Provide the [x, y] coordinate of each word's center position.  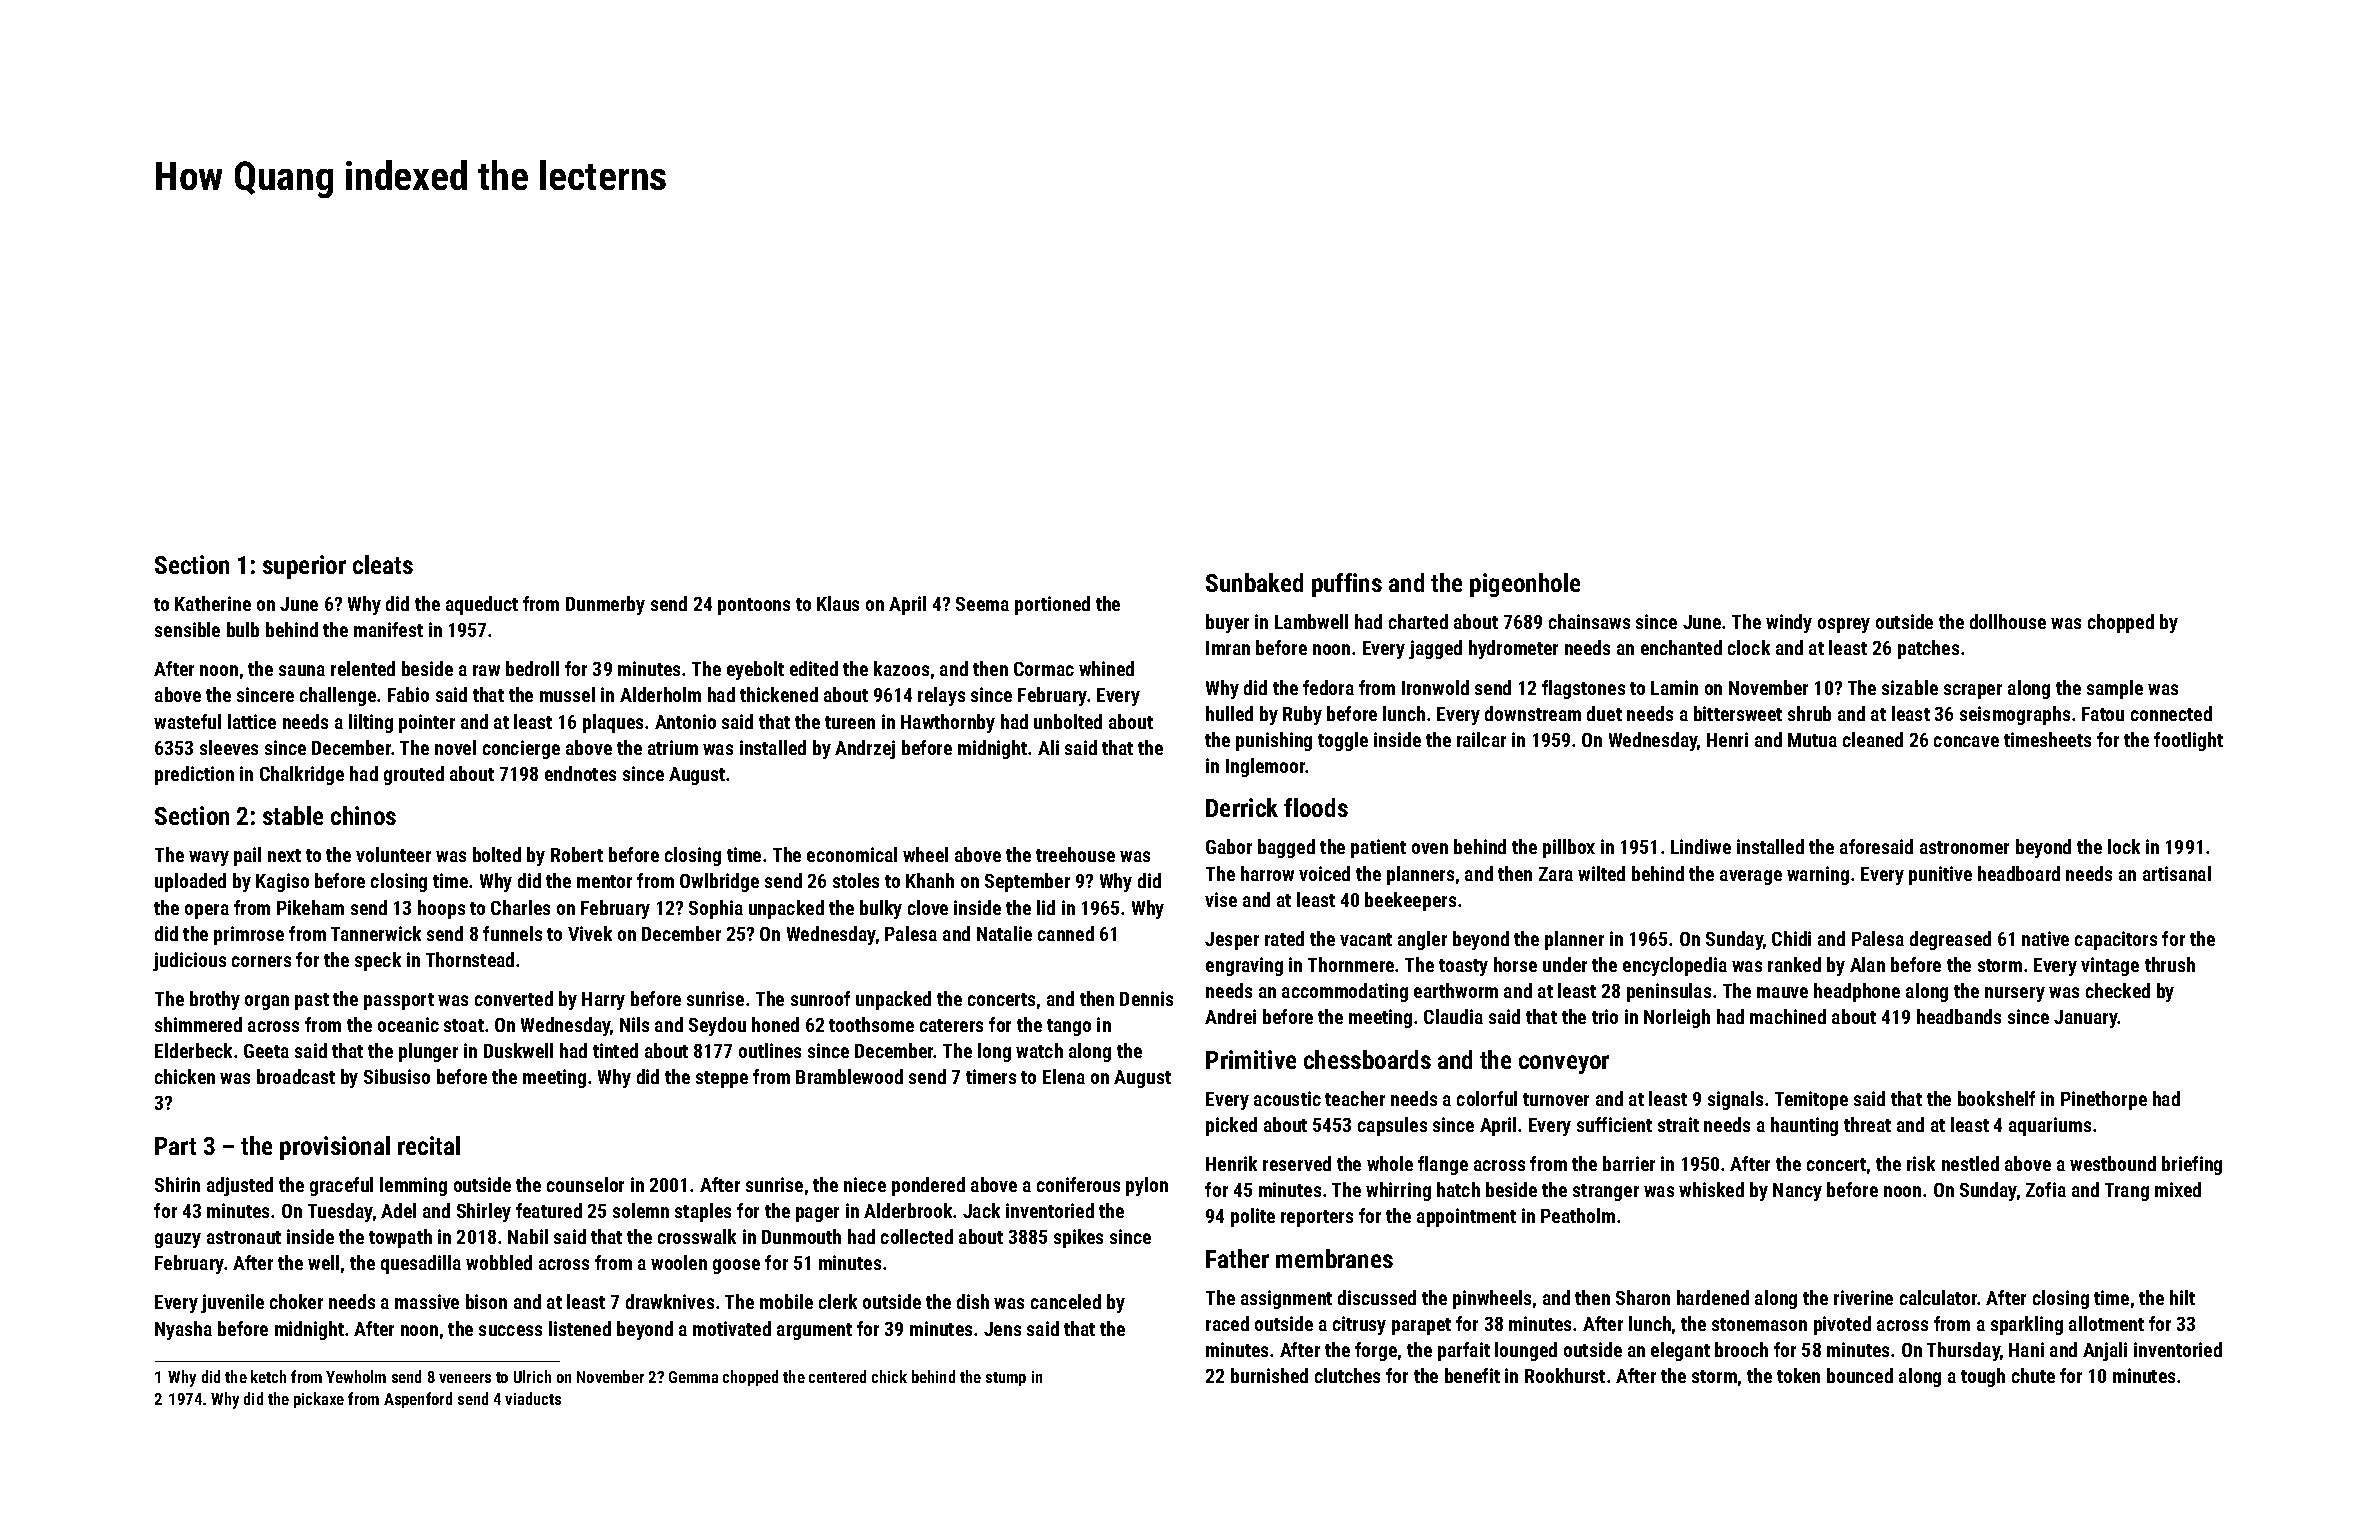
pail [247, 856]
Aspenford [418, 1400]
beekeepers [1410, 901]
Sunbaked [1254, 582]
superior [304, 567]
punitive [1940, 875]
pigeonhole [1525, 585]
